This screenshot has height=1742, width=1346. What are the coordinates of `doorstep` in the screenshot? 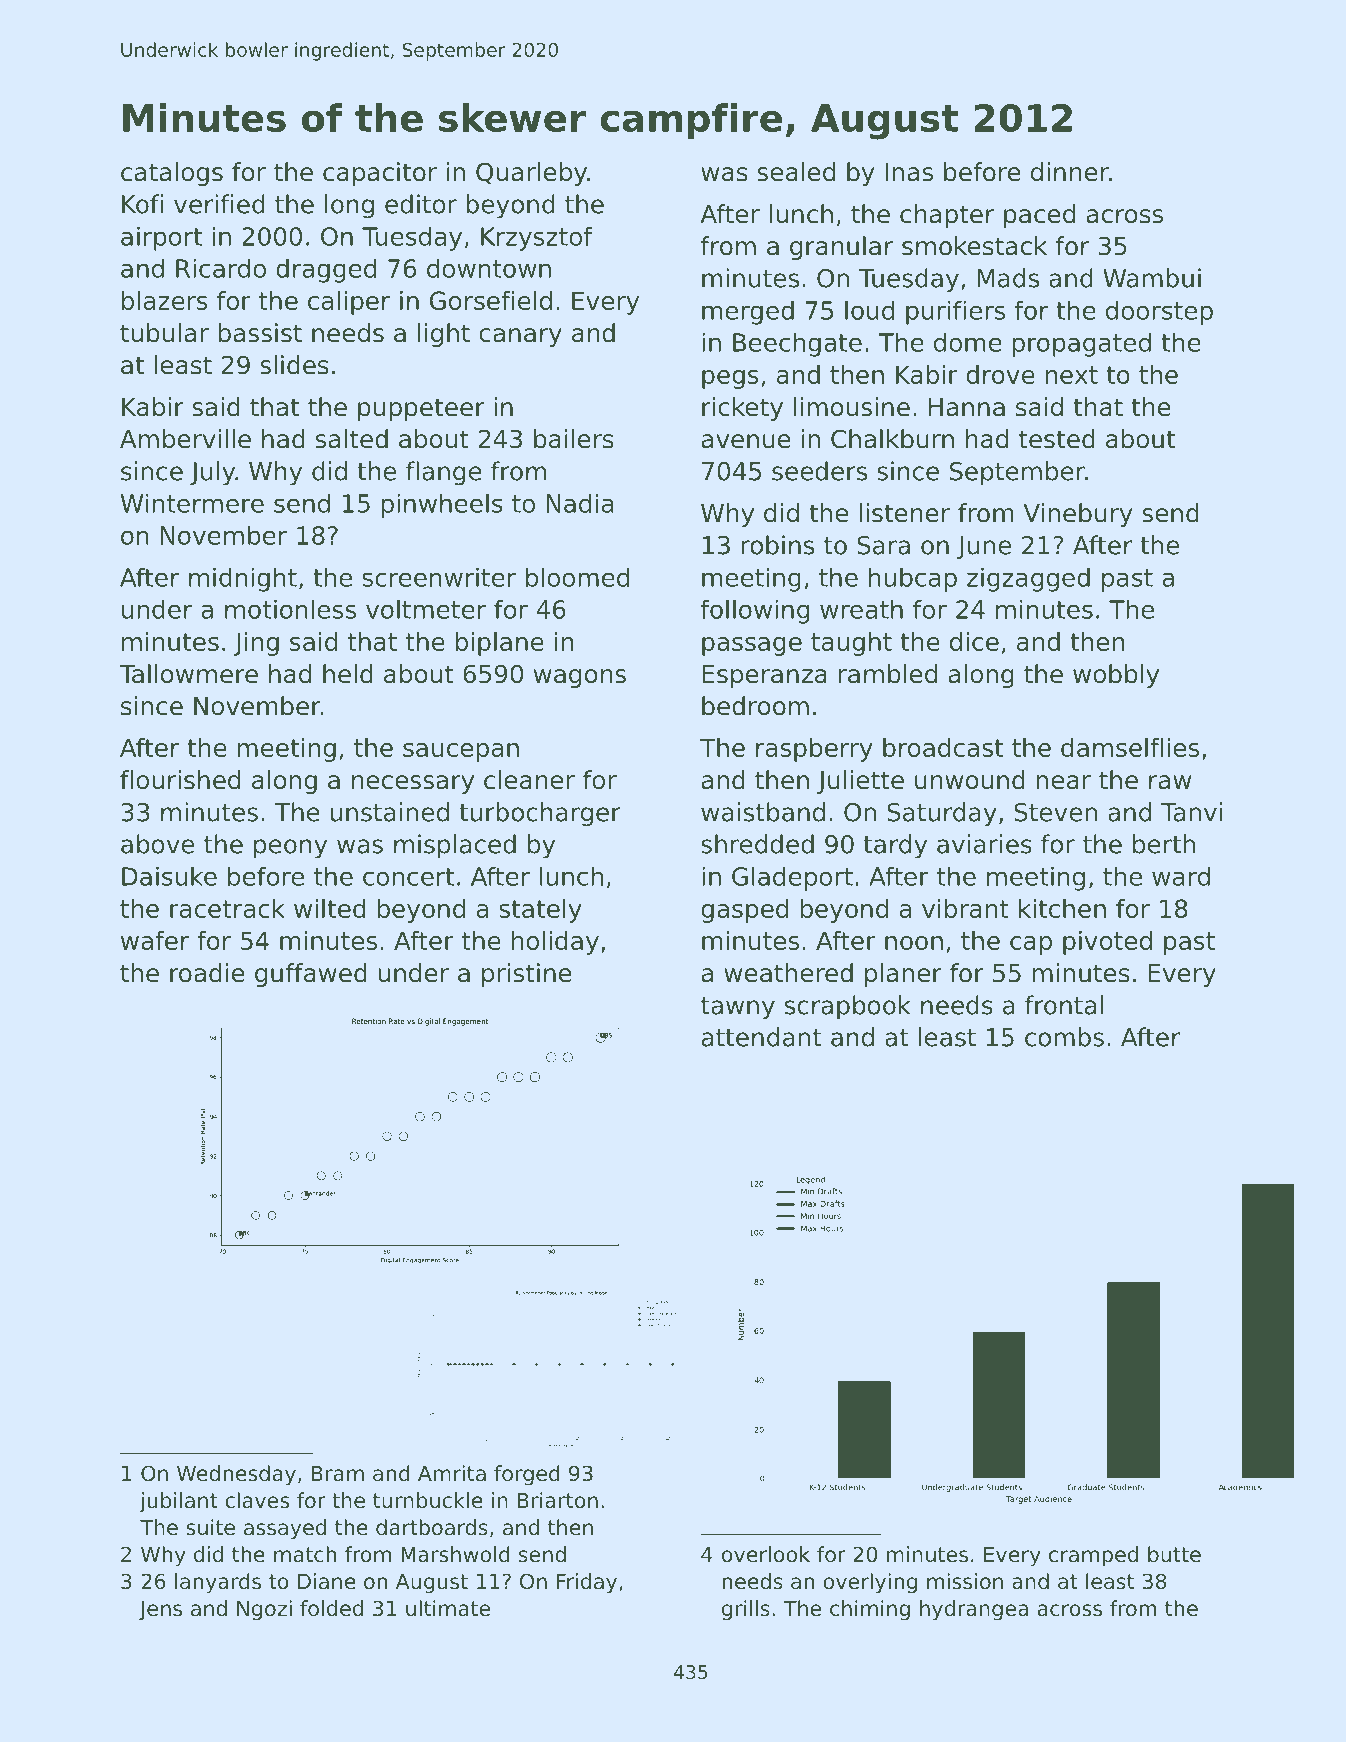 It's located at (1159, 312).
